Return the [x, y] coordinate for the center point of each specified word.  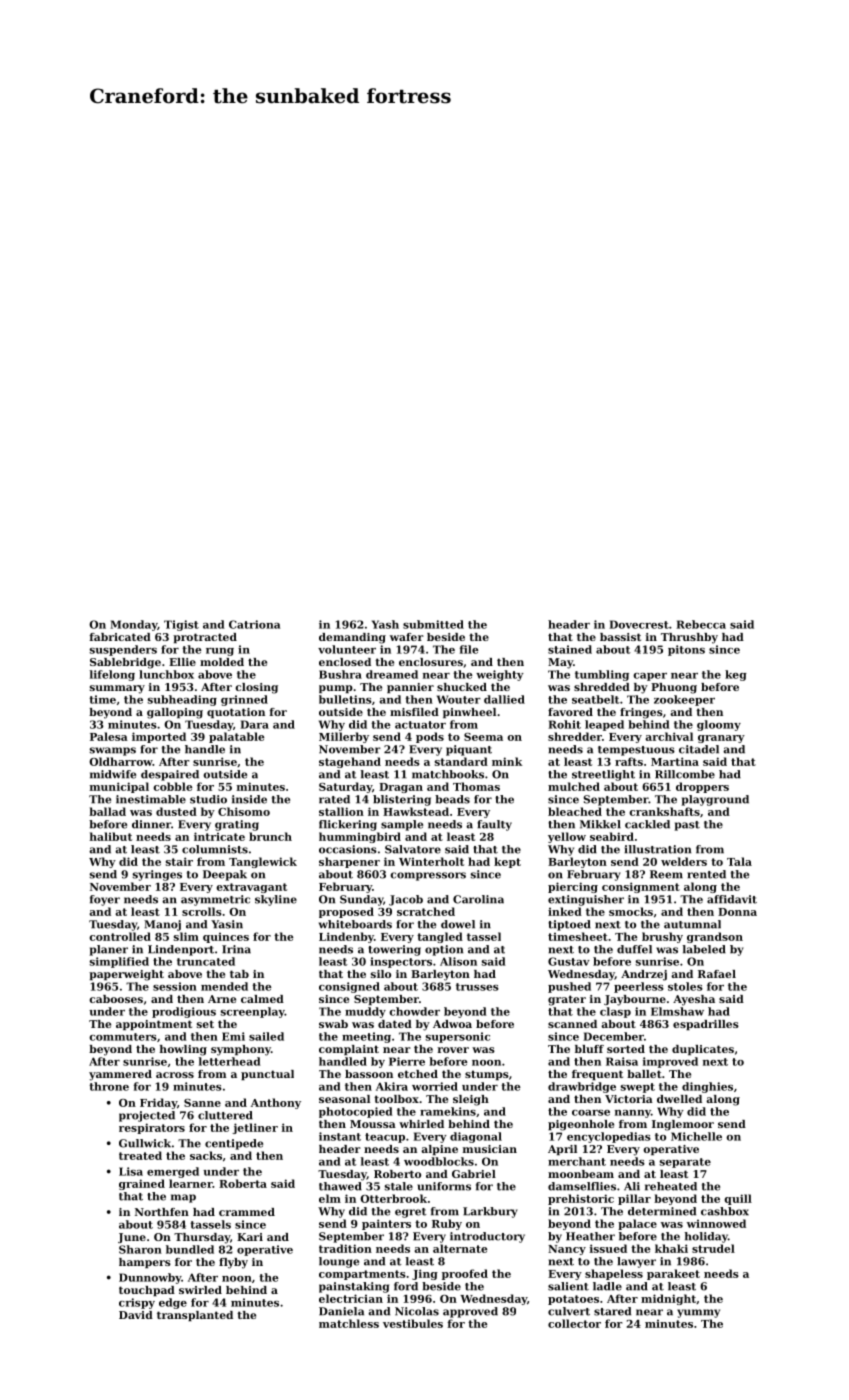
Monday [133, 625]
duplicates [703, 1050]
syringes [157, 875]
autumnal [692, 924]
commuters [123, 1037]
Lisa [131, 1171]
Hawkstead [416, 811]
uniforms [444, 1186]
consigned [349, 987]
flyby [233, 1263]
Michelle [696, 1136]
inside [249, 799]
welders [684, 861]
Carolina [478, 899]
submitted [433, 624]
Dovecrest [639, 624]
